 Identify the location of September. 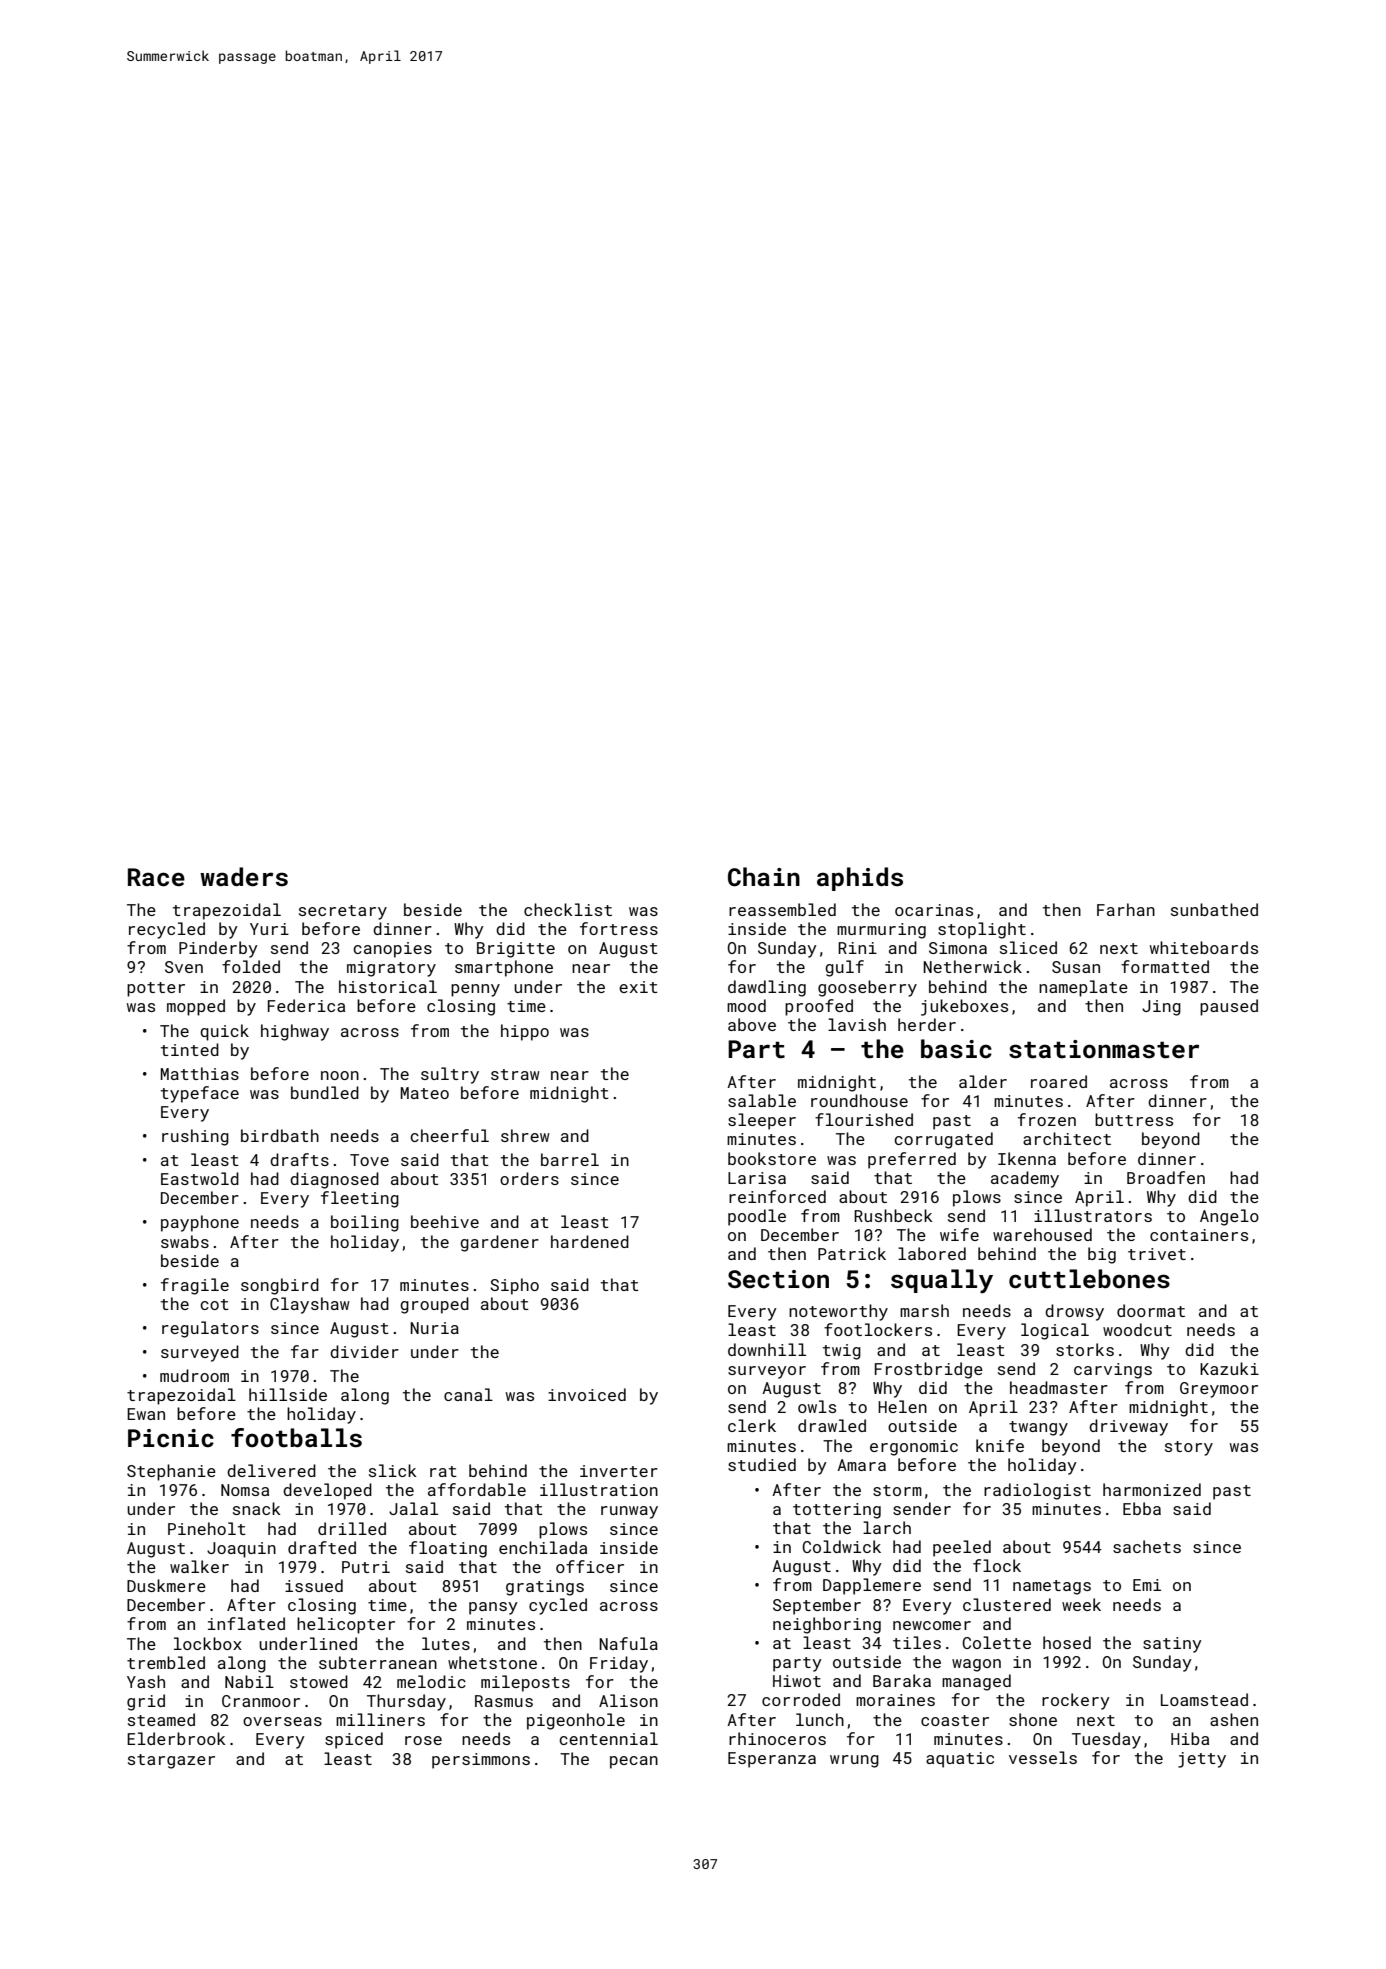
(817, 1606).
